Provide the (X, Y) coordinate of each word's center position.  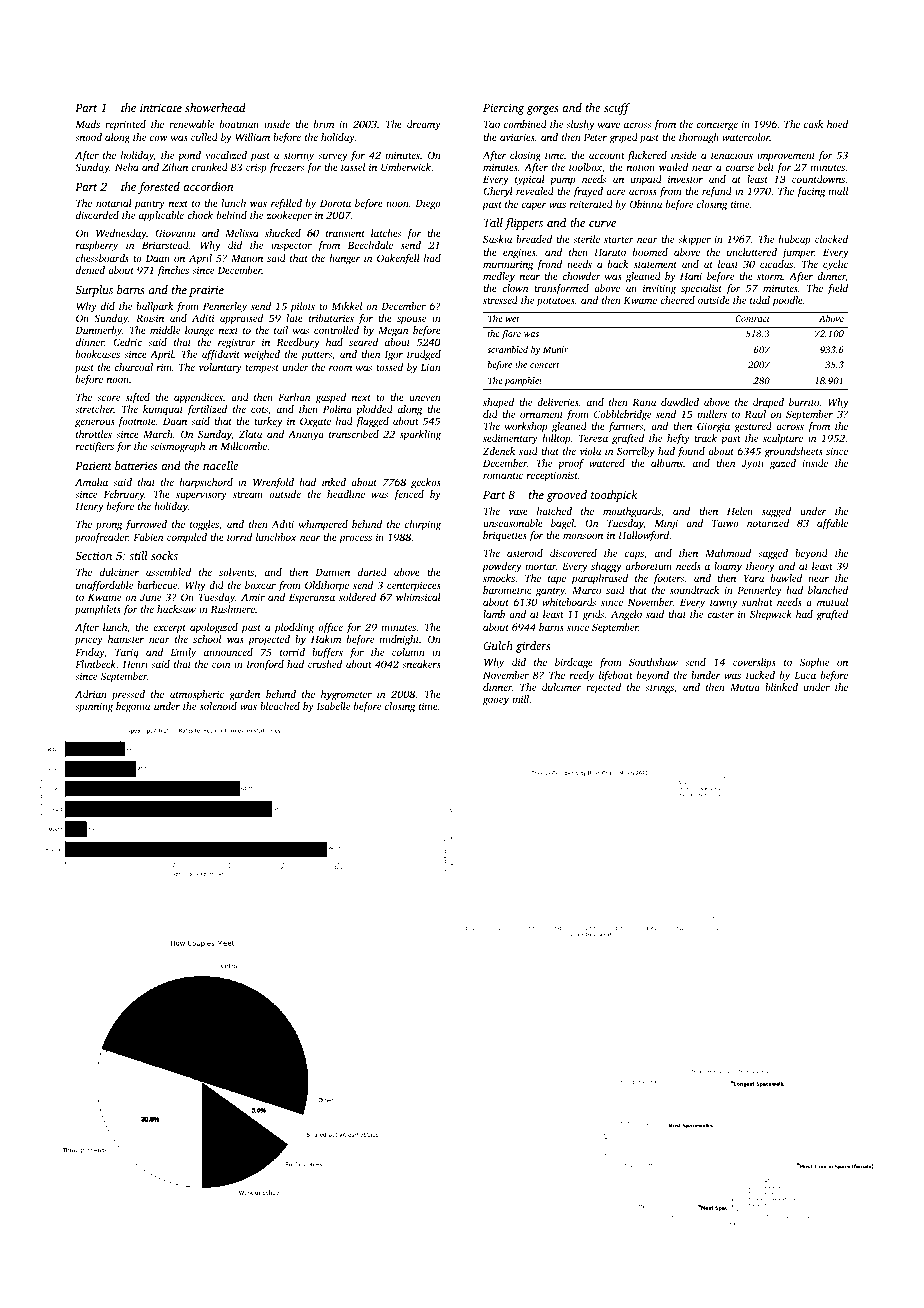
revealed (535, 191)
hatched (554, 511)
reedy (582, 676)
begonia (133, 707)
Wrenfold (273, 483)
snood (88, 137)
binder (705, 675)
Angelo (626, 615)
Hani (691, 276)
